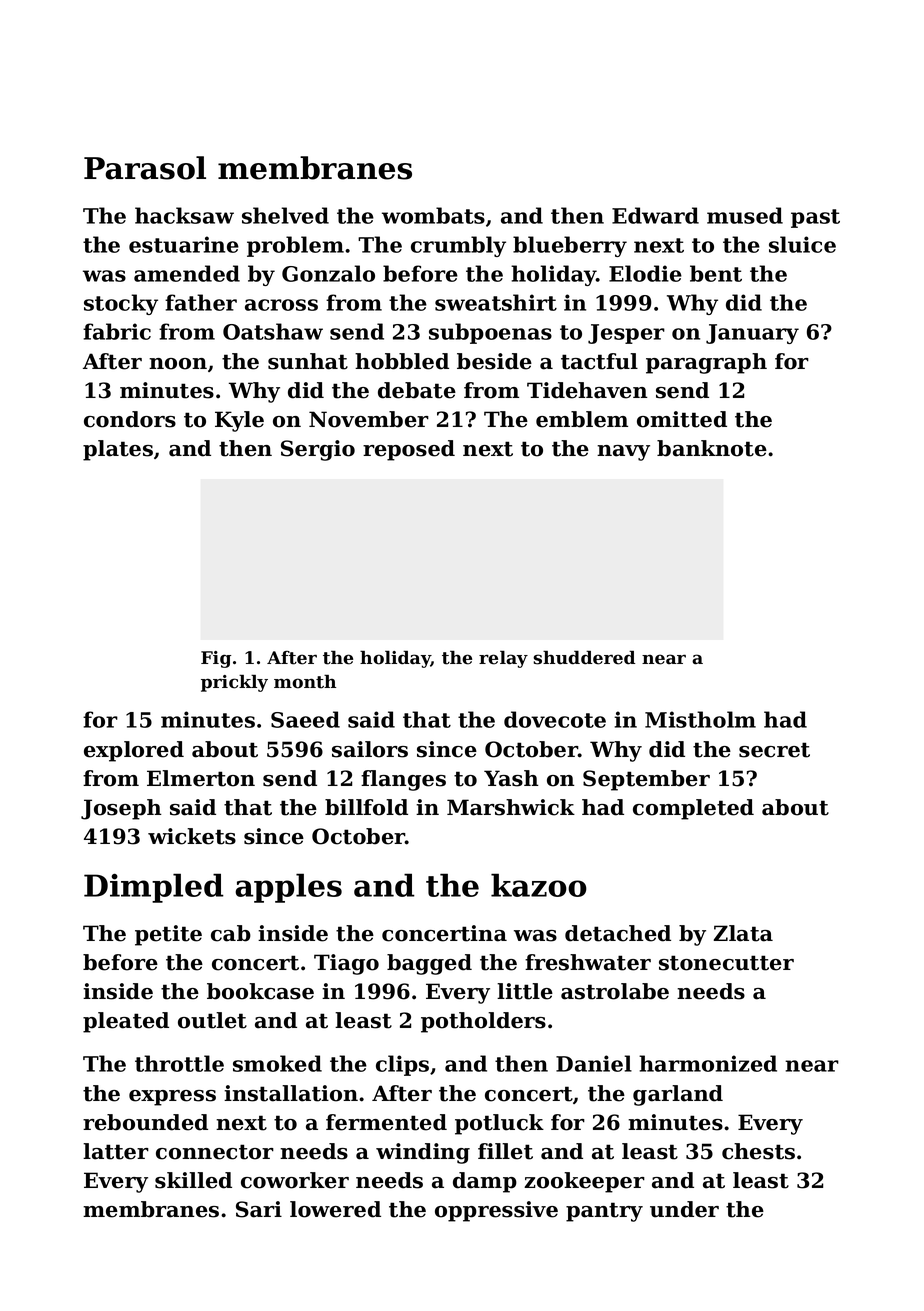  I want to click on bookcase, so click(260, 991).
